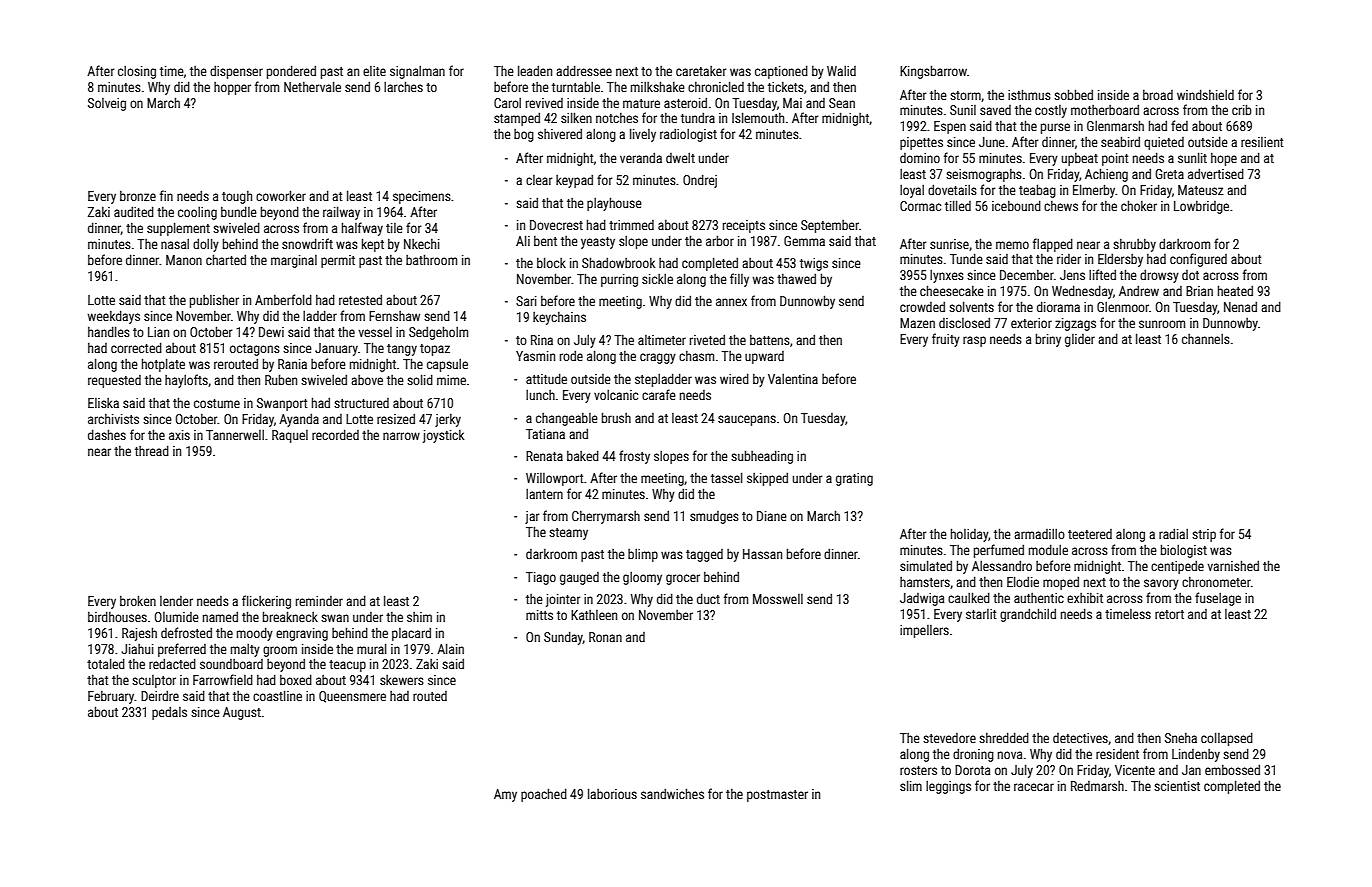 Image resolution: width=1372 pixels, height=887 pixels. I want to click on Dovecrest, so click(556, 225).
